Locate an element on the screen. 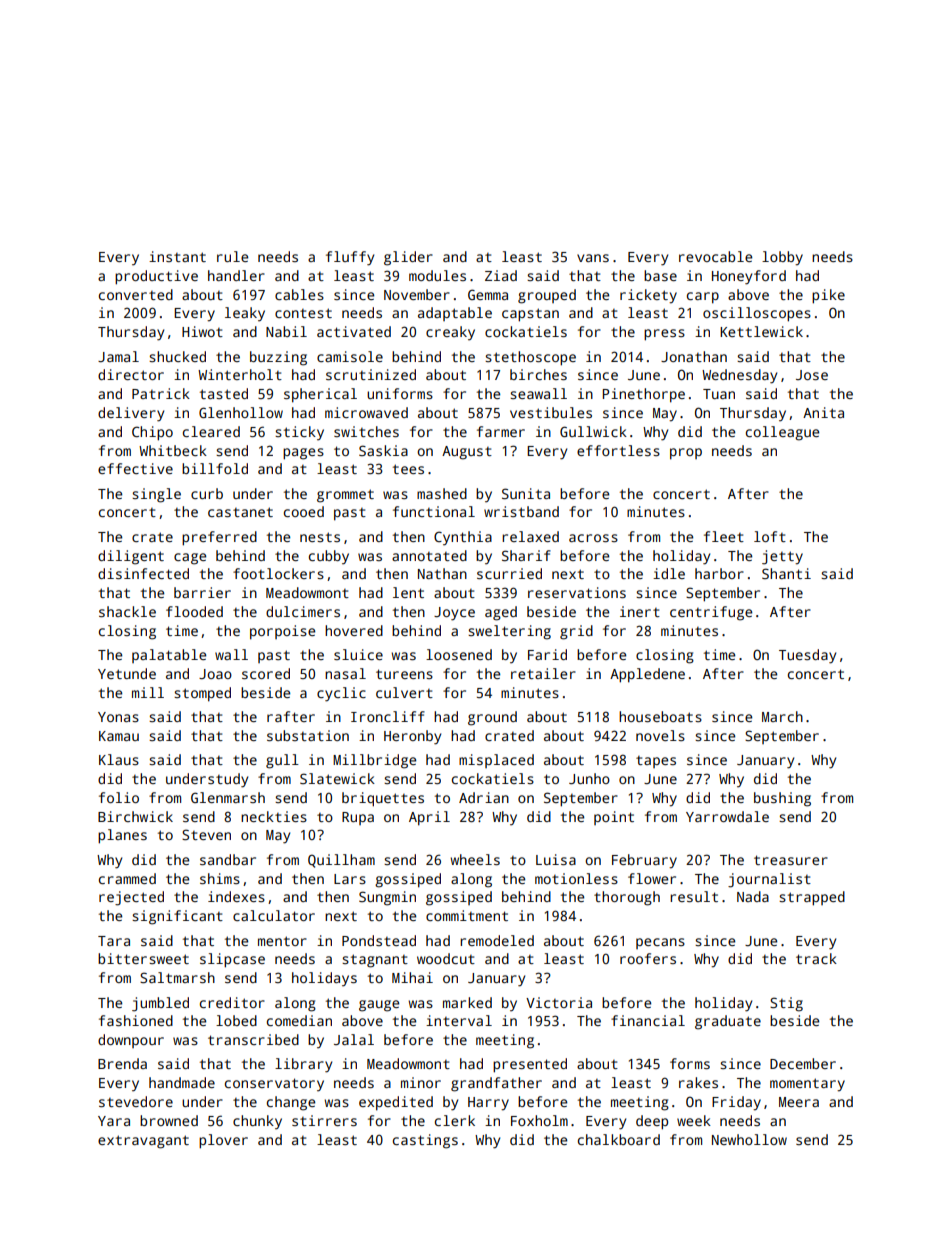 This screenshot has height=1233, width=952. lobby is located at coordinates (782, 258).
